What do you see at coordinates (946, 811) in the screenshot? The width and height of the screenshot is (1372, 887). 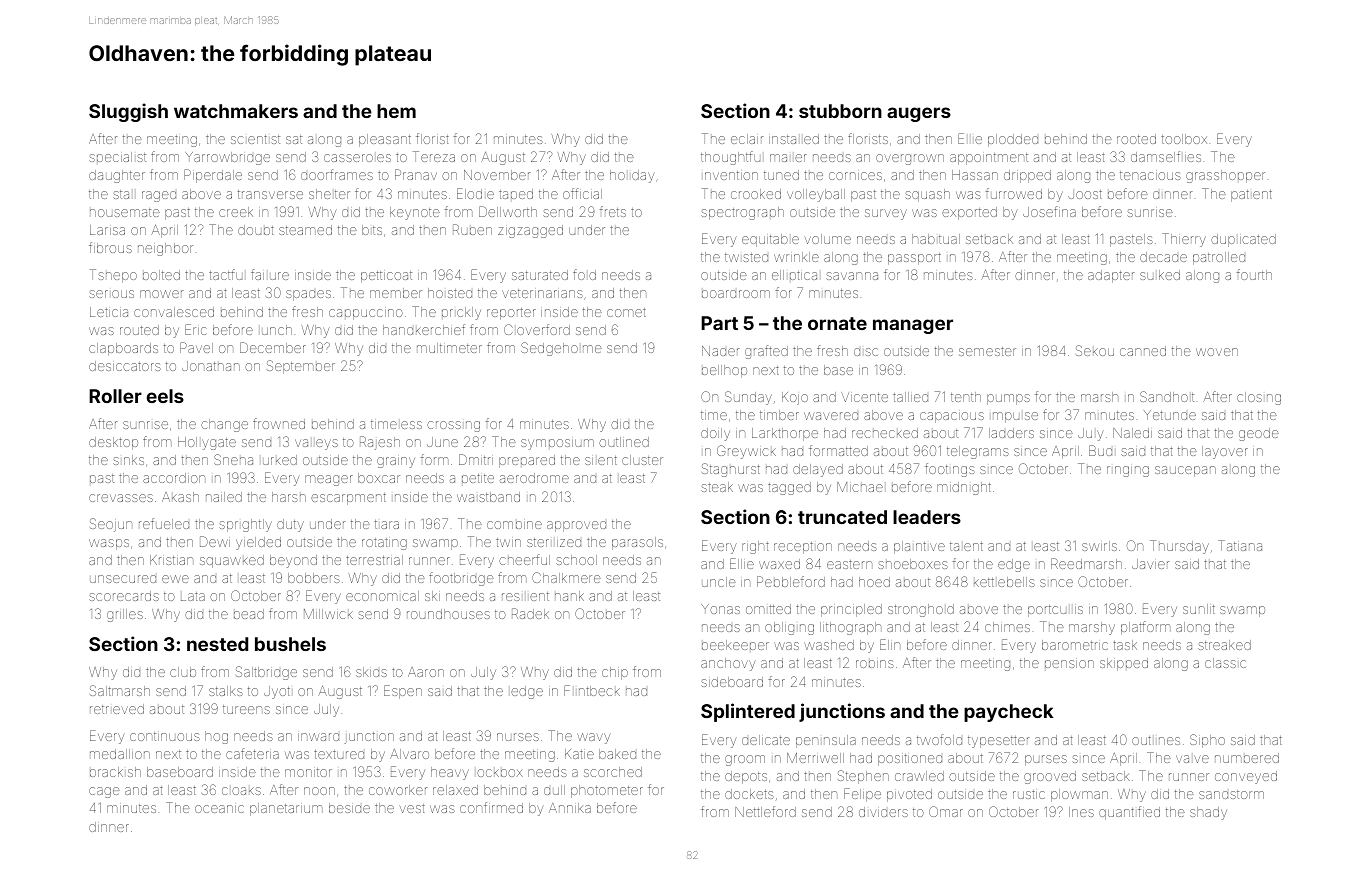 I see `Omar` at bounding box center [946, 811].
